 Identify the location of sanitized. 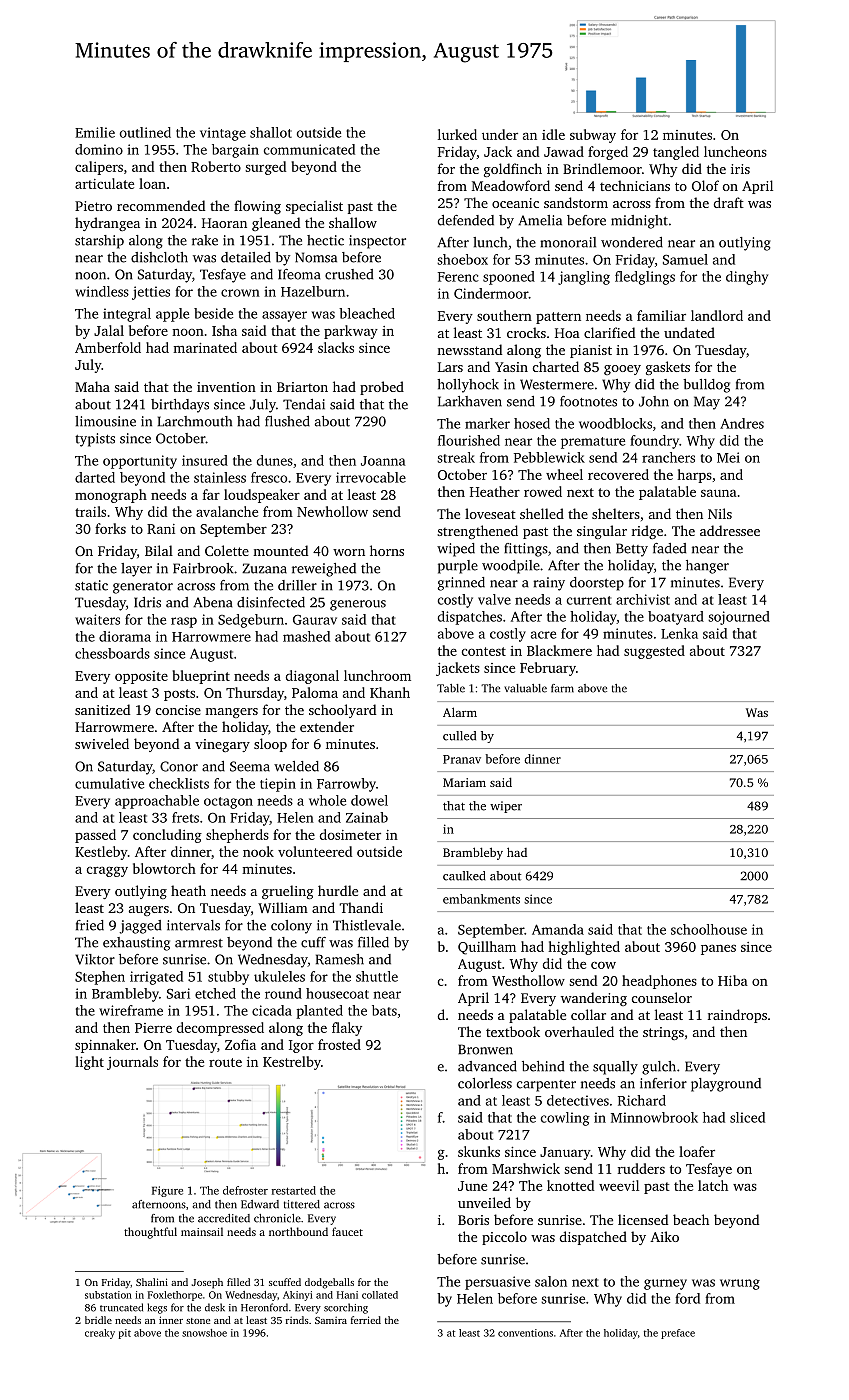
(102, 709).
